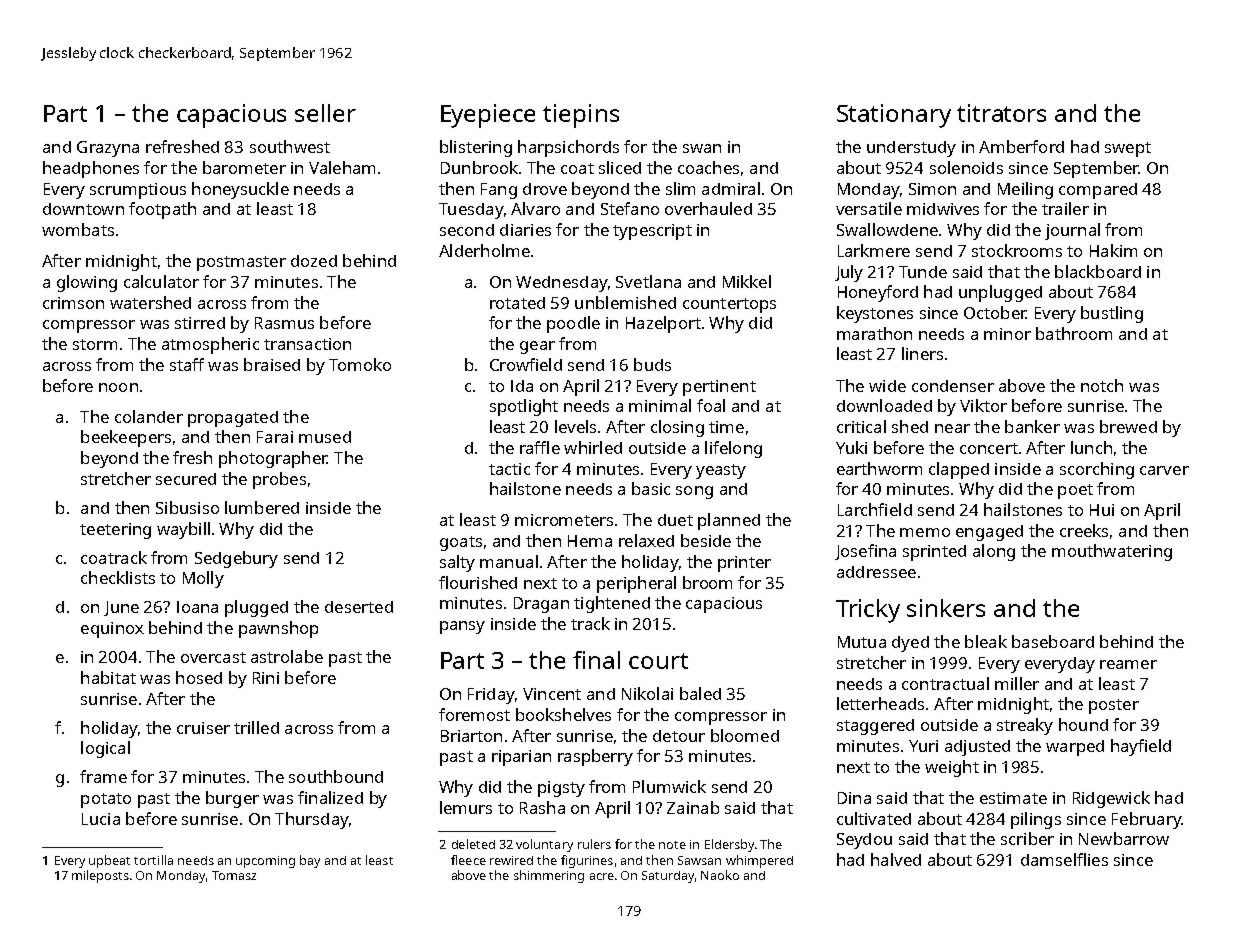 The image size is (1233, 952). Describe the element at coordinates (561, 284) in the screenshot. I see `Wednesday` at that location.
